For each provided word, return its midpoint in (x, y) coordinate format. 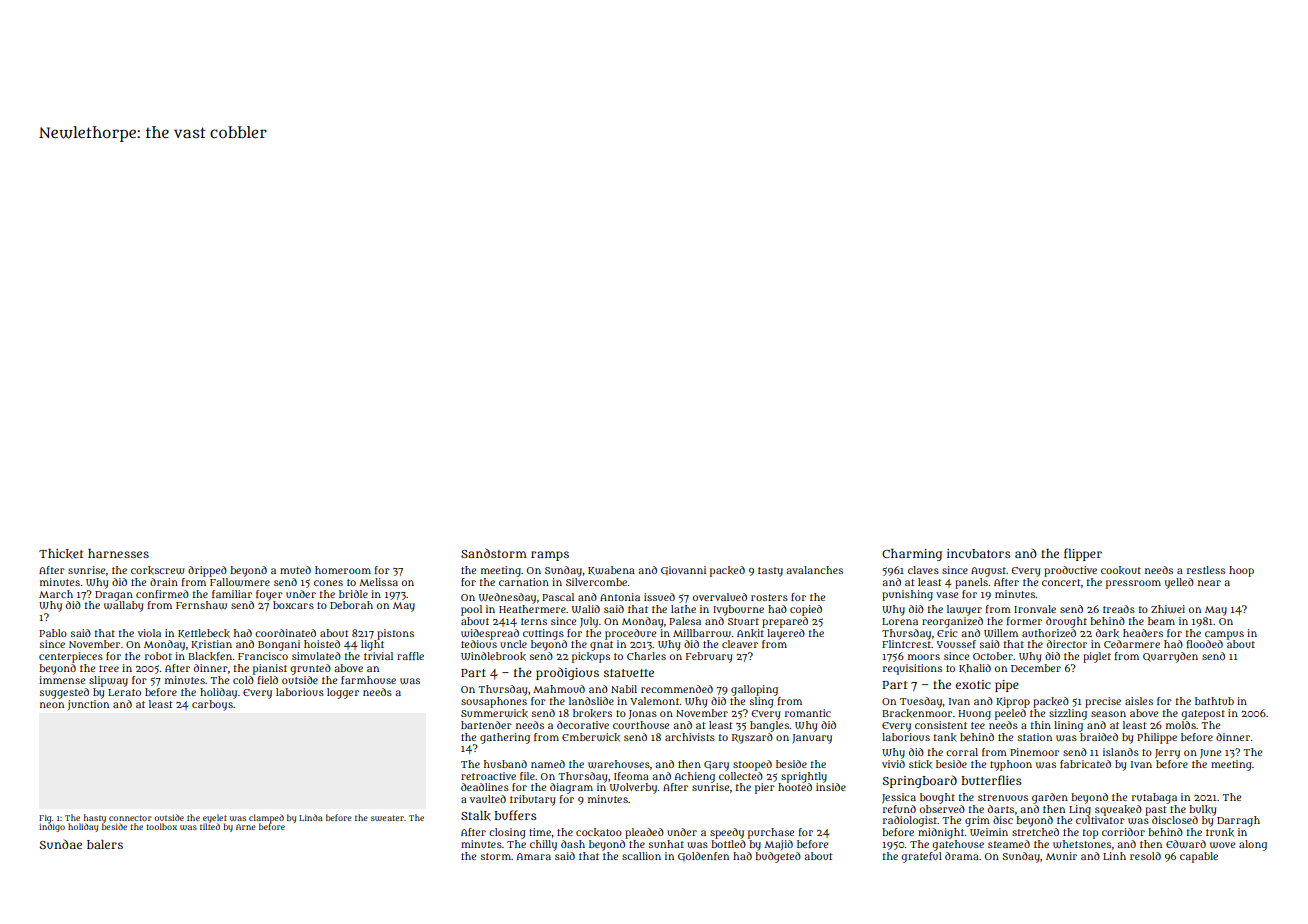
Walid (586, 609)
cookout (1121, 570)
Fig (45, 818)
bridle (353, 594)
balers (105, 844)
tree (109, 668)
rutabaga (1154, 798)
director (1067, 644)
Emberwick (591, 737)
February (709, 657)
